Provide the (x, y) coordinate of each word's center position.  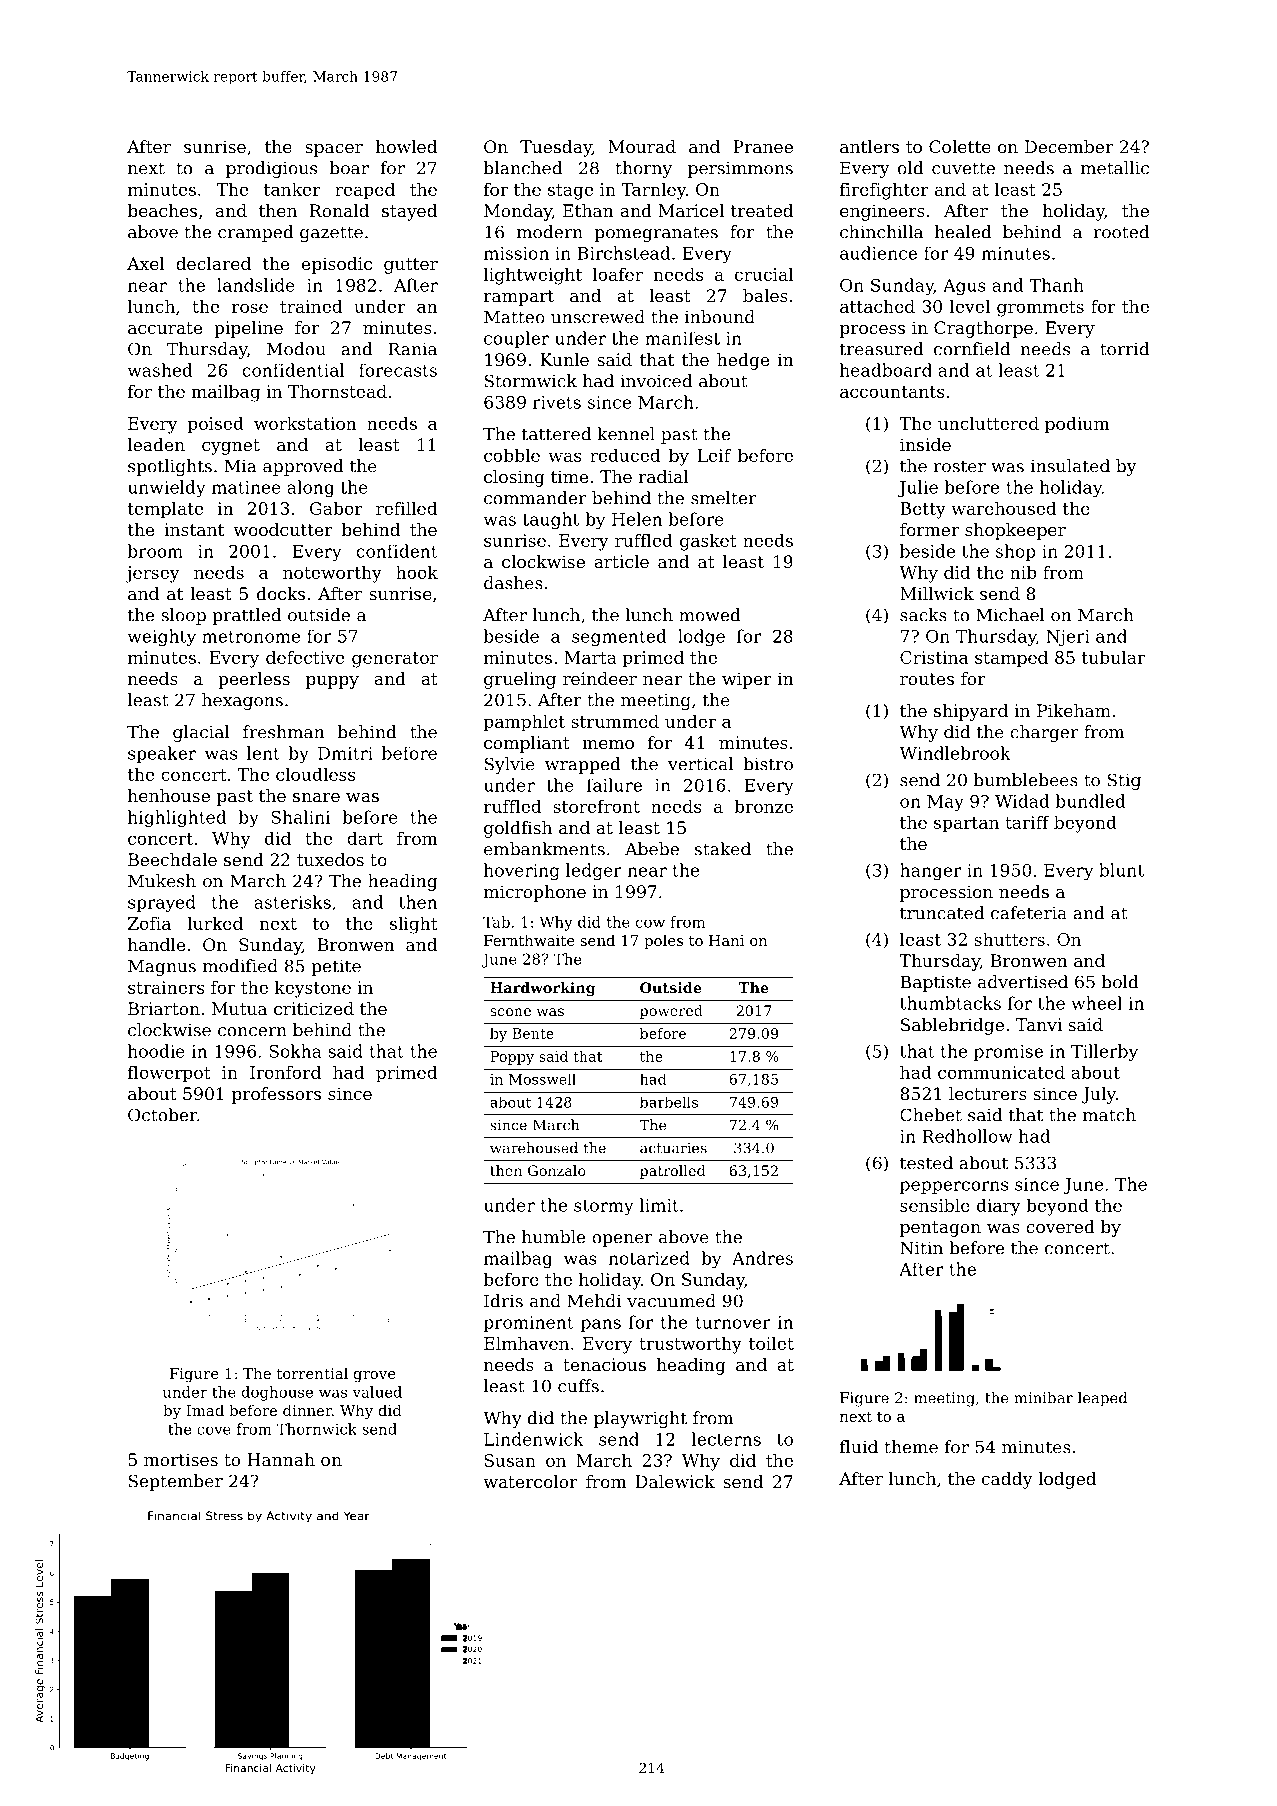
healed (963, 232)
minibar (1043, 1398)
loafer (618, 274)
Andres (762, 1258)
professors (276, 1095)
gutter (411, 266)
